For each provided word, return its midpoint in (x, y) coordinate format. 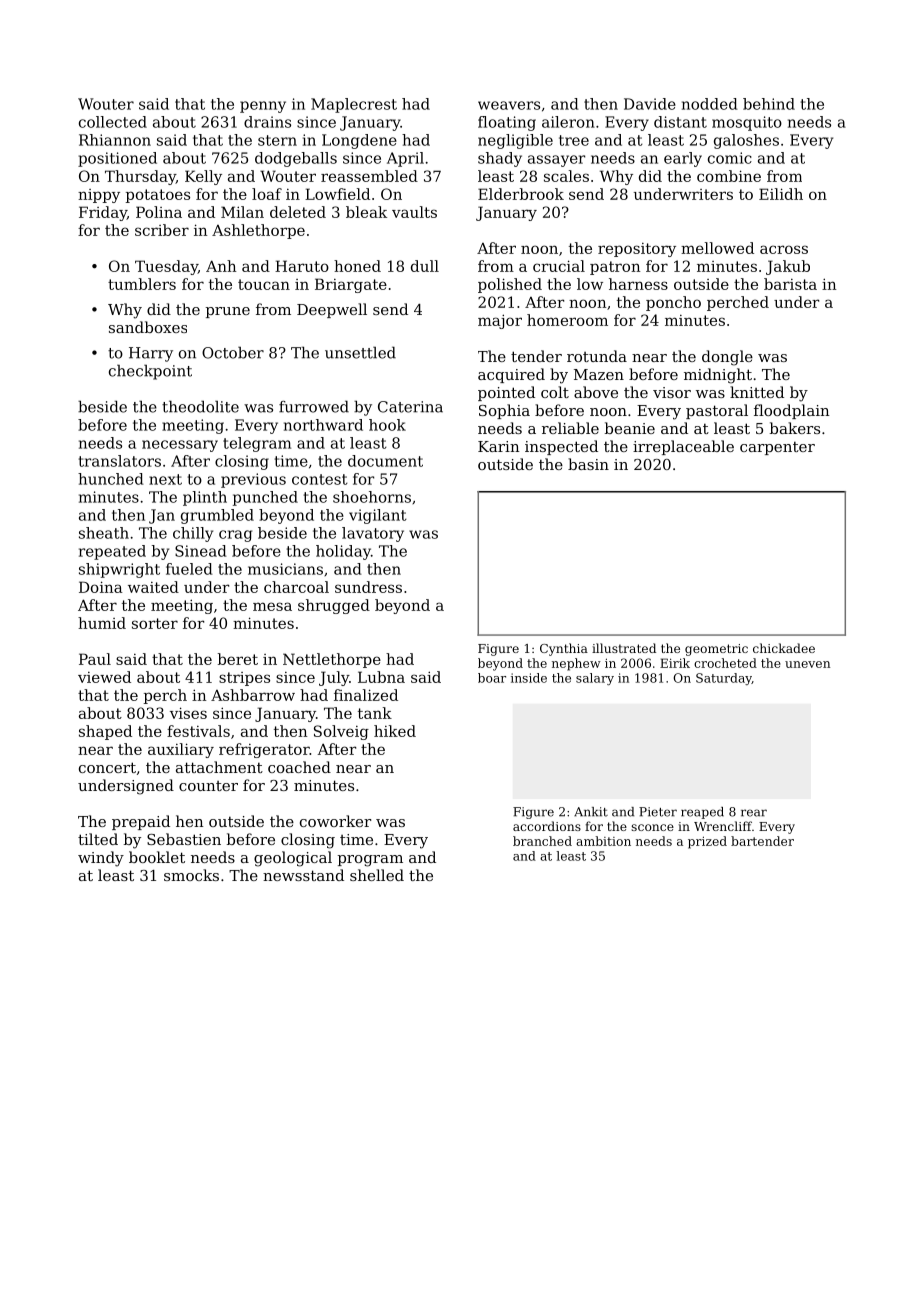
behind (769, 104)
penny (263, 107)
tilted (98, 839)
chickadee (784, 648)
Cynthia (564, 649)
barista (790, 284)
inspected (561, 447)
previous (253, 480)
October (233, 352)
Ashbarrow (253, 695)
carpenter (777, 448)
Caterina (410, 407)
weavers (509, 105)
